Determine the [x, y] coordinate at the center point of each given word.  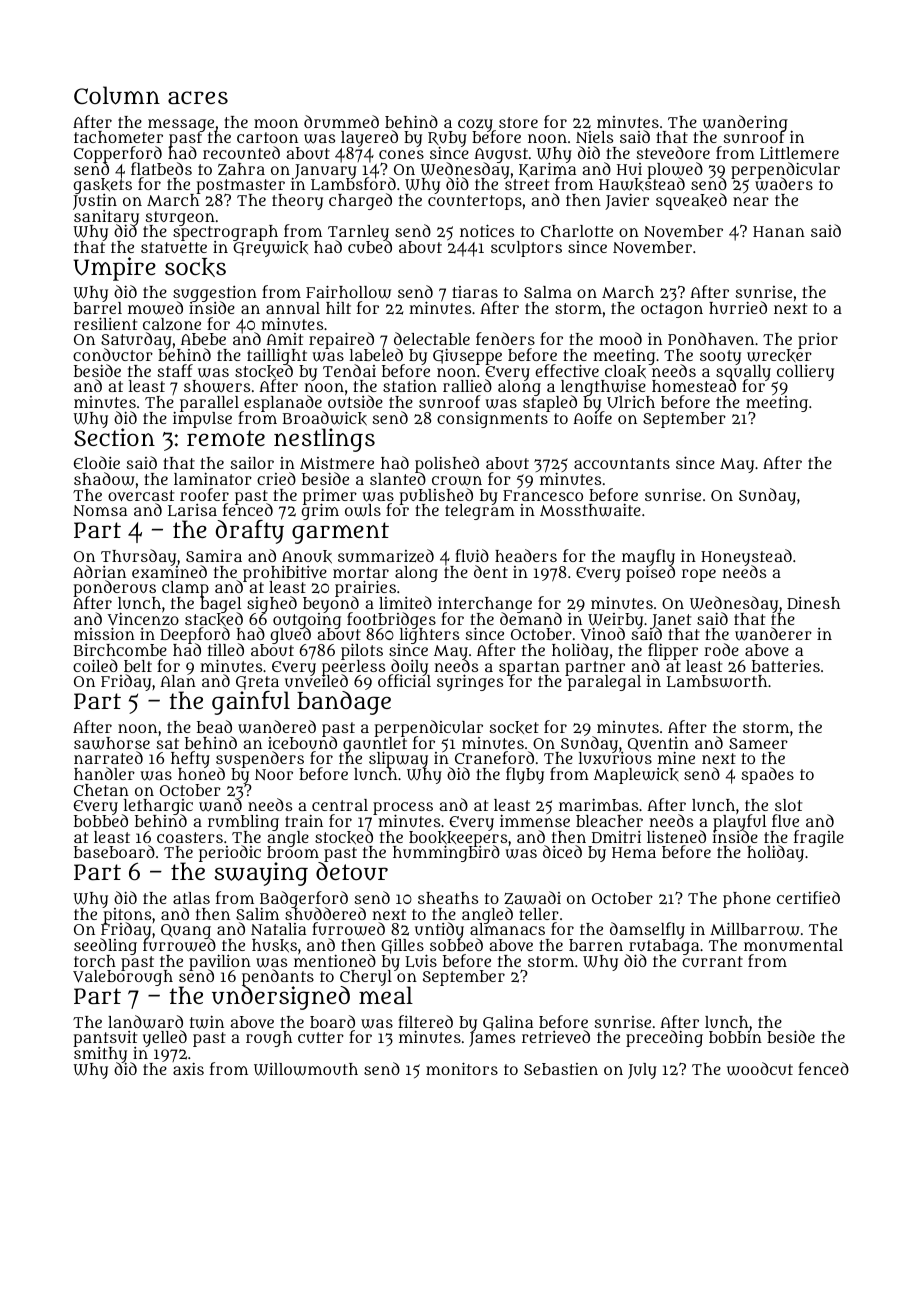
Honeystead [746, 557]
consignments [492, 420]
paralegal [604, 683]
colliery [805, 373]
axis [188, 1069]
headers [526, 555]
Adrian [99, 571]
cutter [321, 1037]
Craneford [494, 757]
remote [226, 438]
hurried [738, 307]
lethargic [157, 807]
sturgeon [180, 218]
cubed [370, 247]
